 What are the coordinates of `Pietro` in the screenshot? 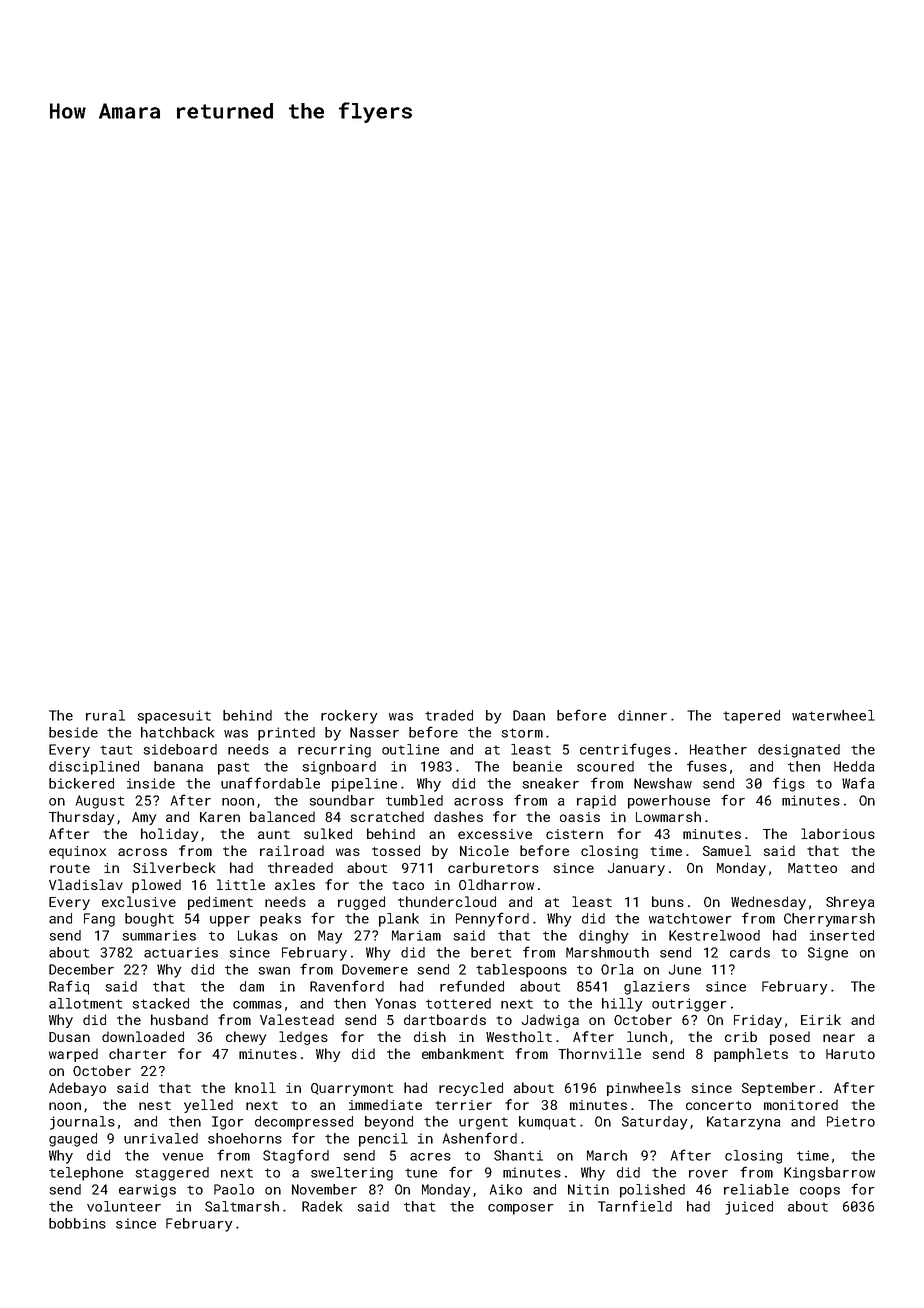 It's located at (851, 1121).
